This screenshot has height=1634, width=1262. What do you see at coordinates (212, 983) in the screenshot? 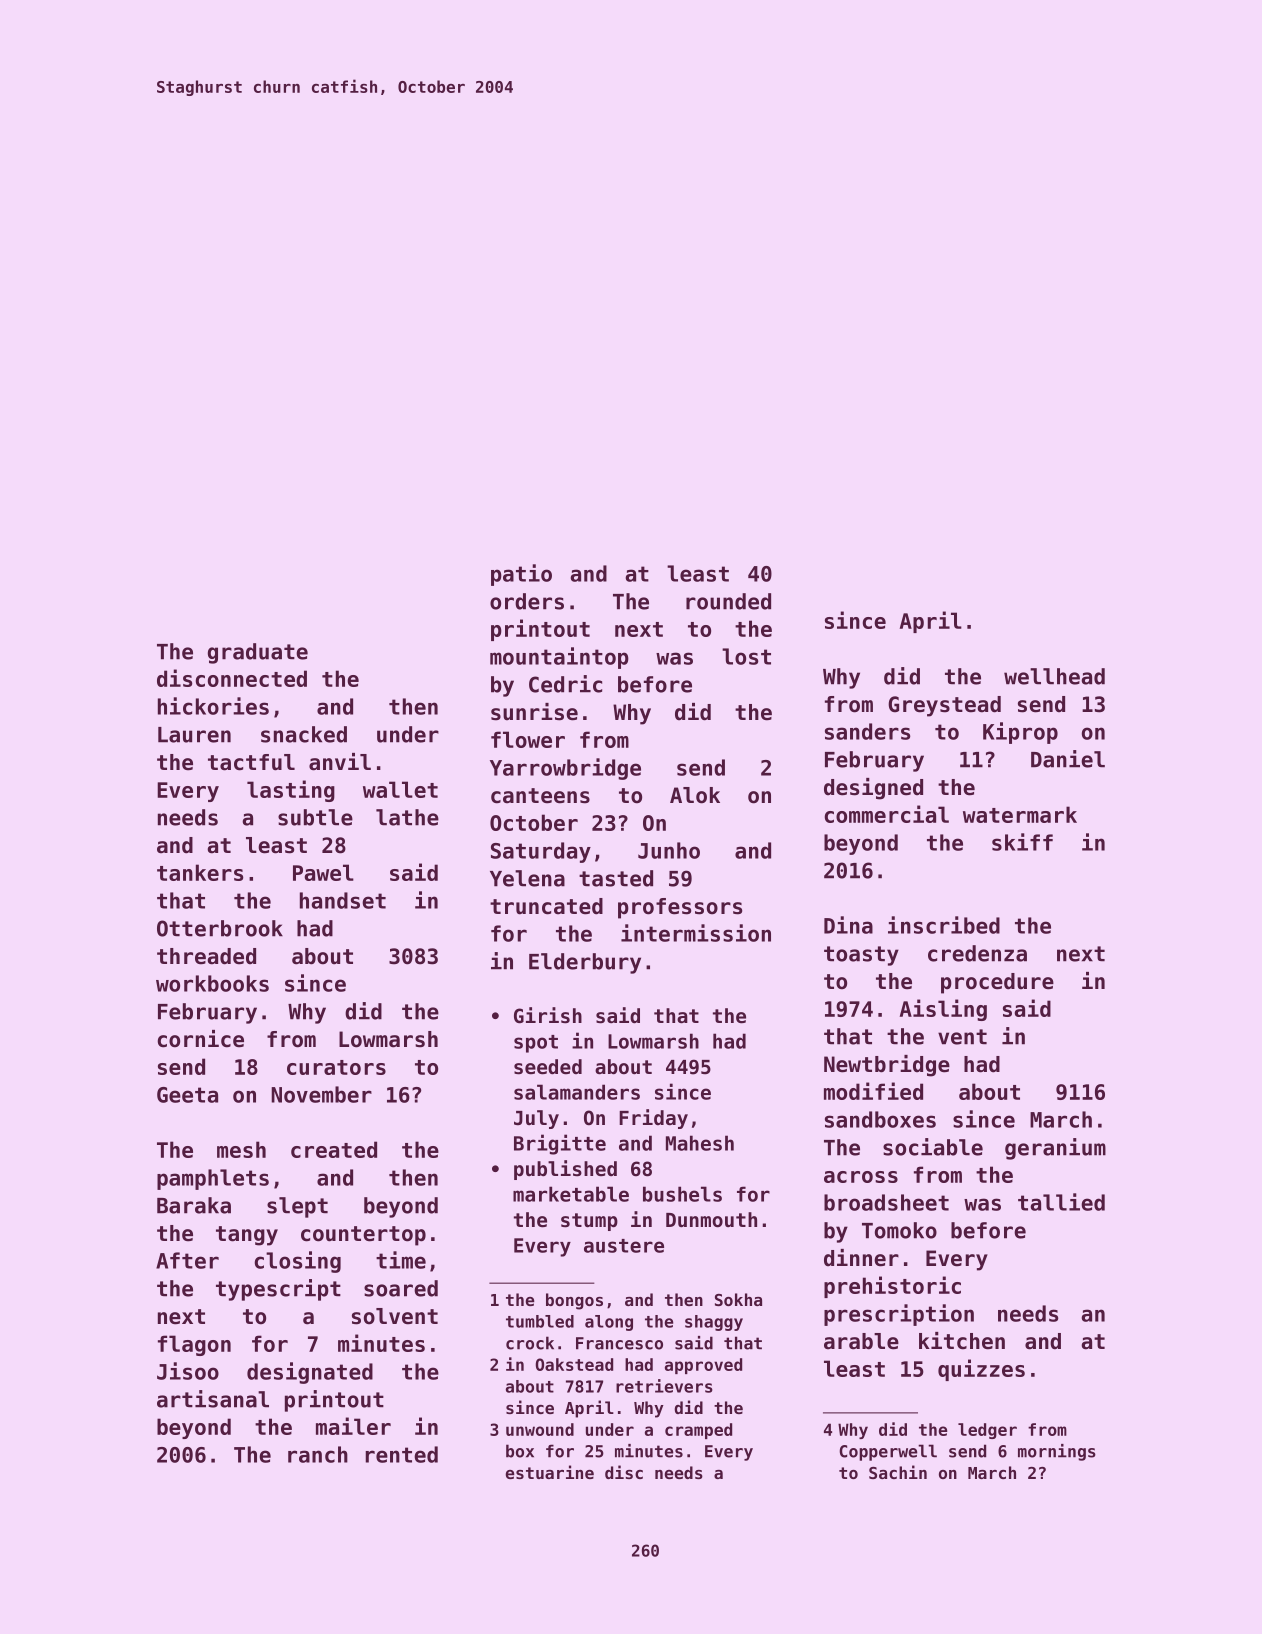
I see `workbooks` at bounding box center [212, 983].
